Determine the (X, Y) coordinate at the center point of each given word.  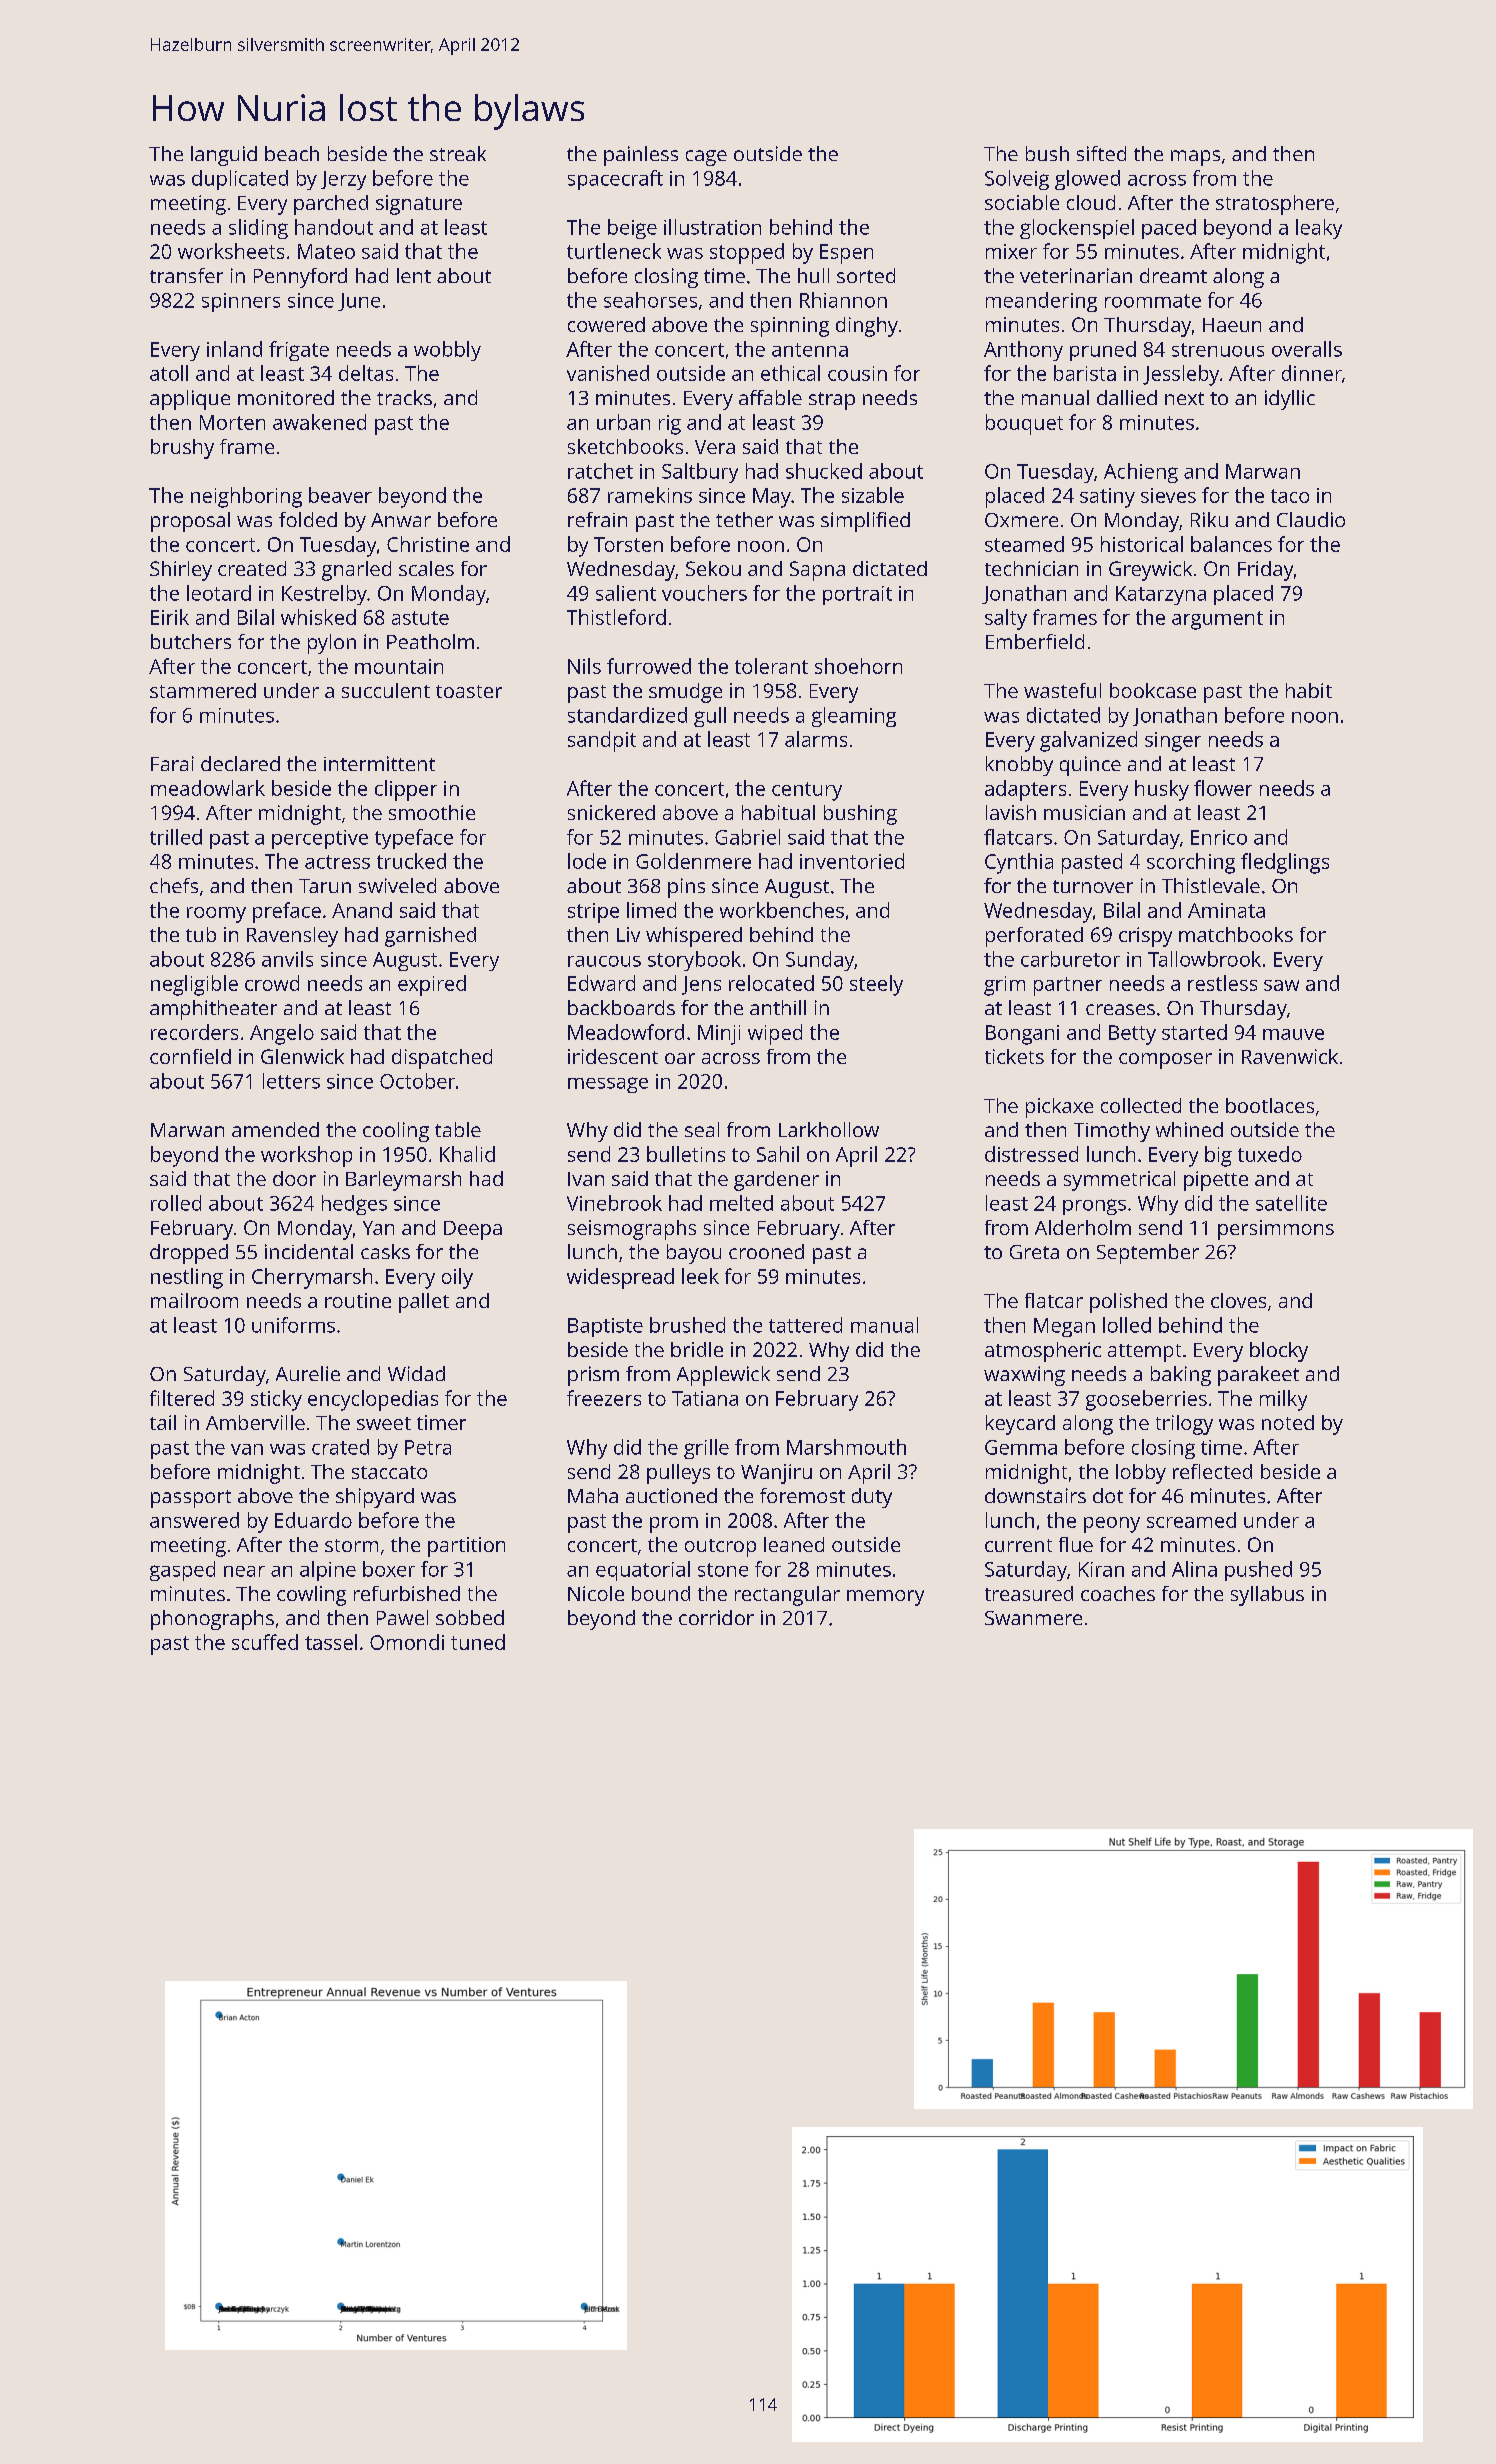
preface (287, 912)
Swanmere (1033, 1618)
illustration (712, 227)
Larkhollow (829, 1129)
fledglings (1285, 863)
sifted (1101, 153)
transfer (186, 275)
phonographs (212, 1620)
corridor (716, 1617)
